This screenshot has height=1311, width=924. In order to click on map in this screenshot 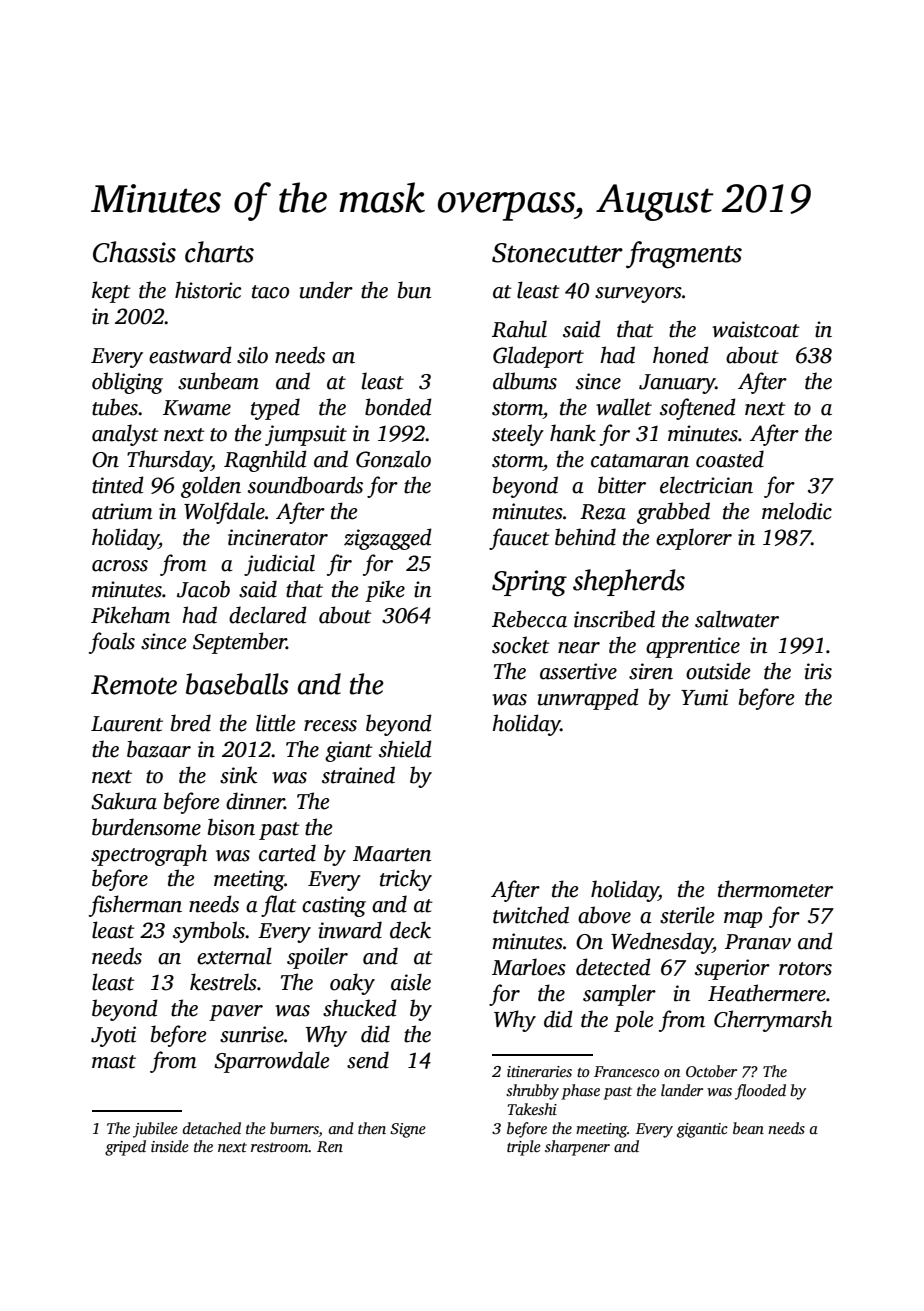, I will do `click(743, 920)`.
